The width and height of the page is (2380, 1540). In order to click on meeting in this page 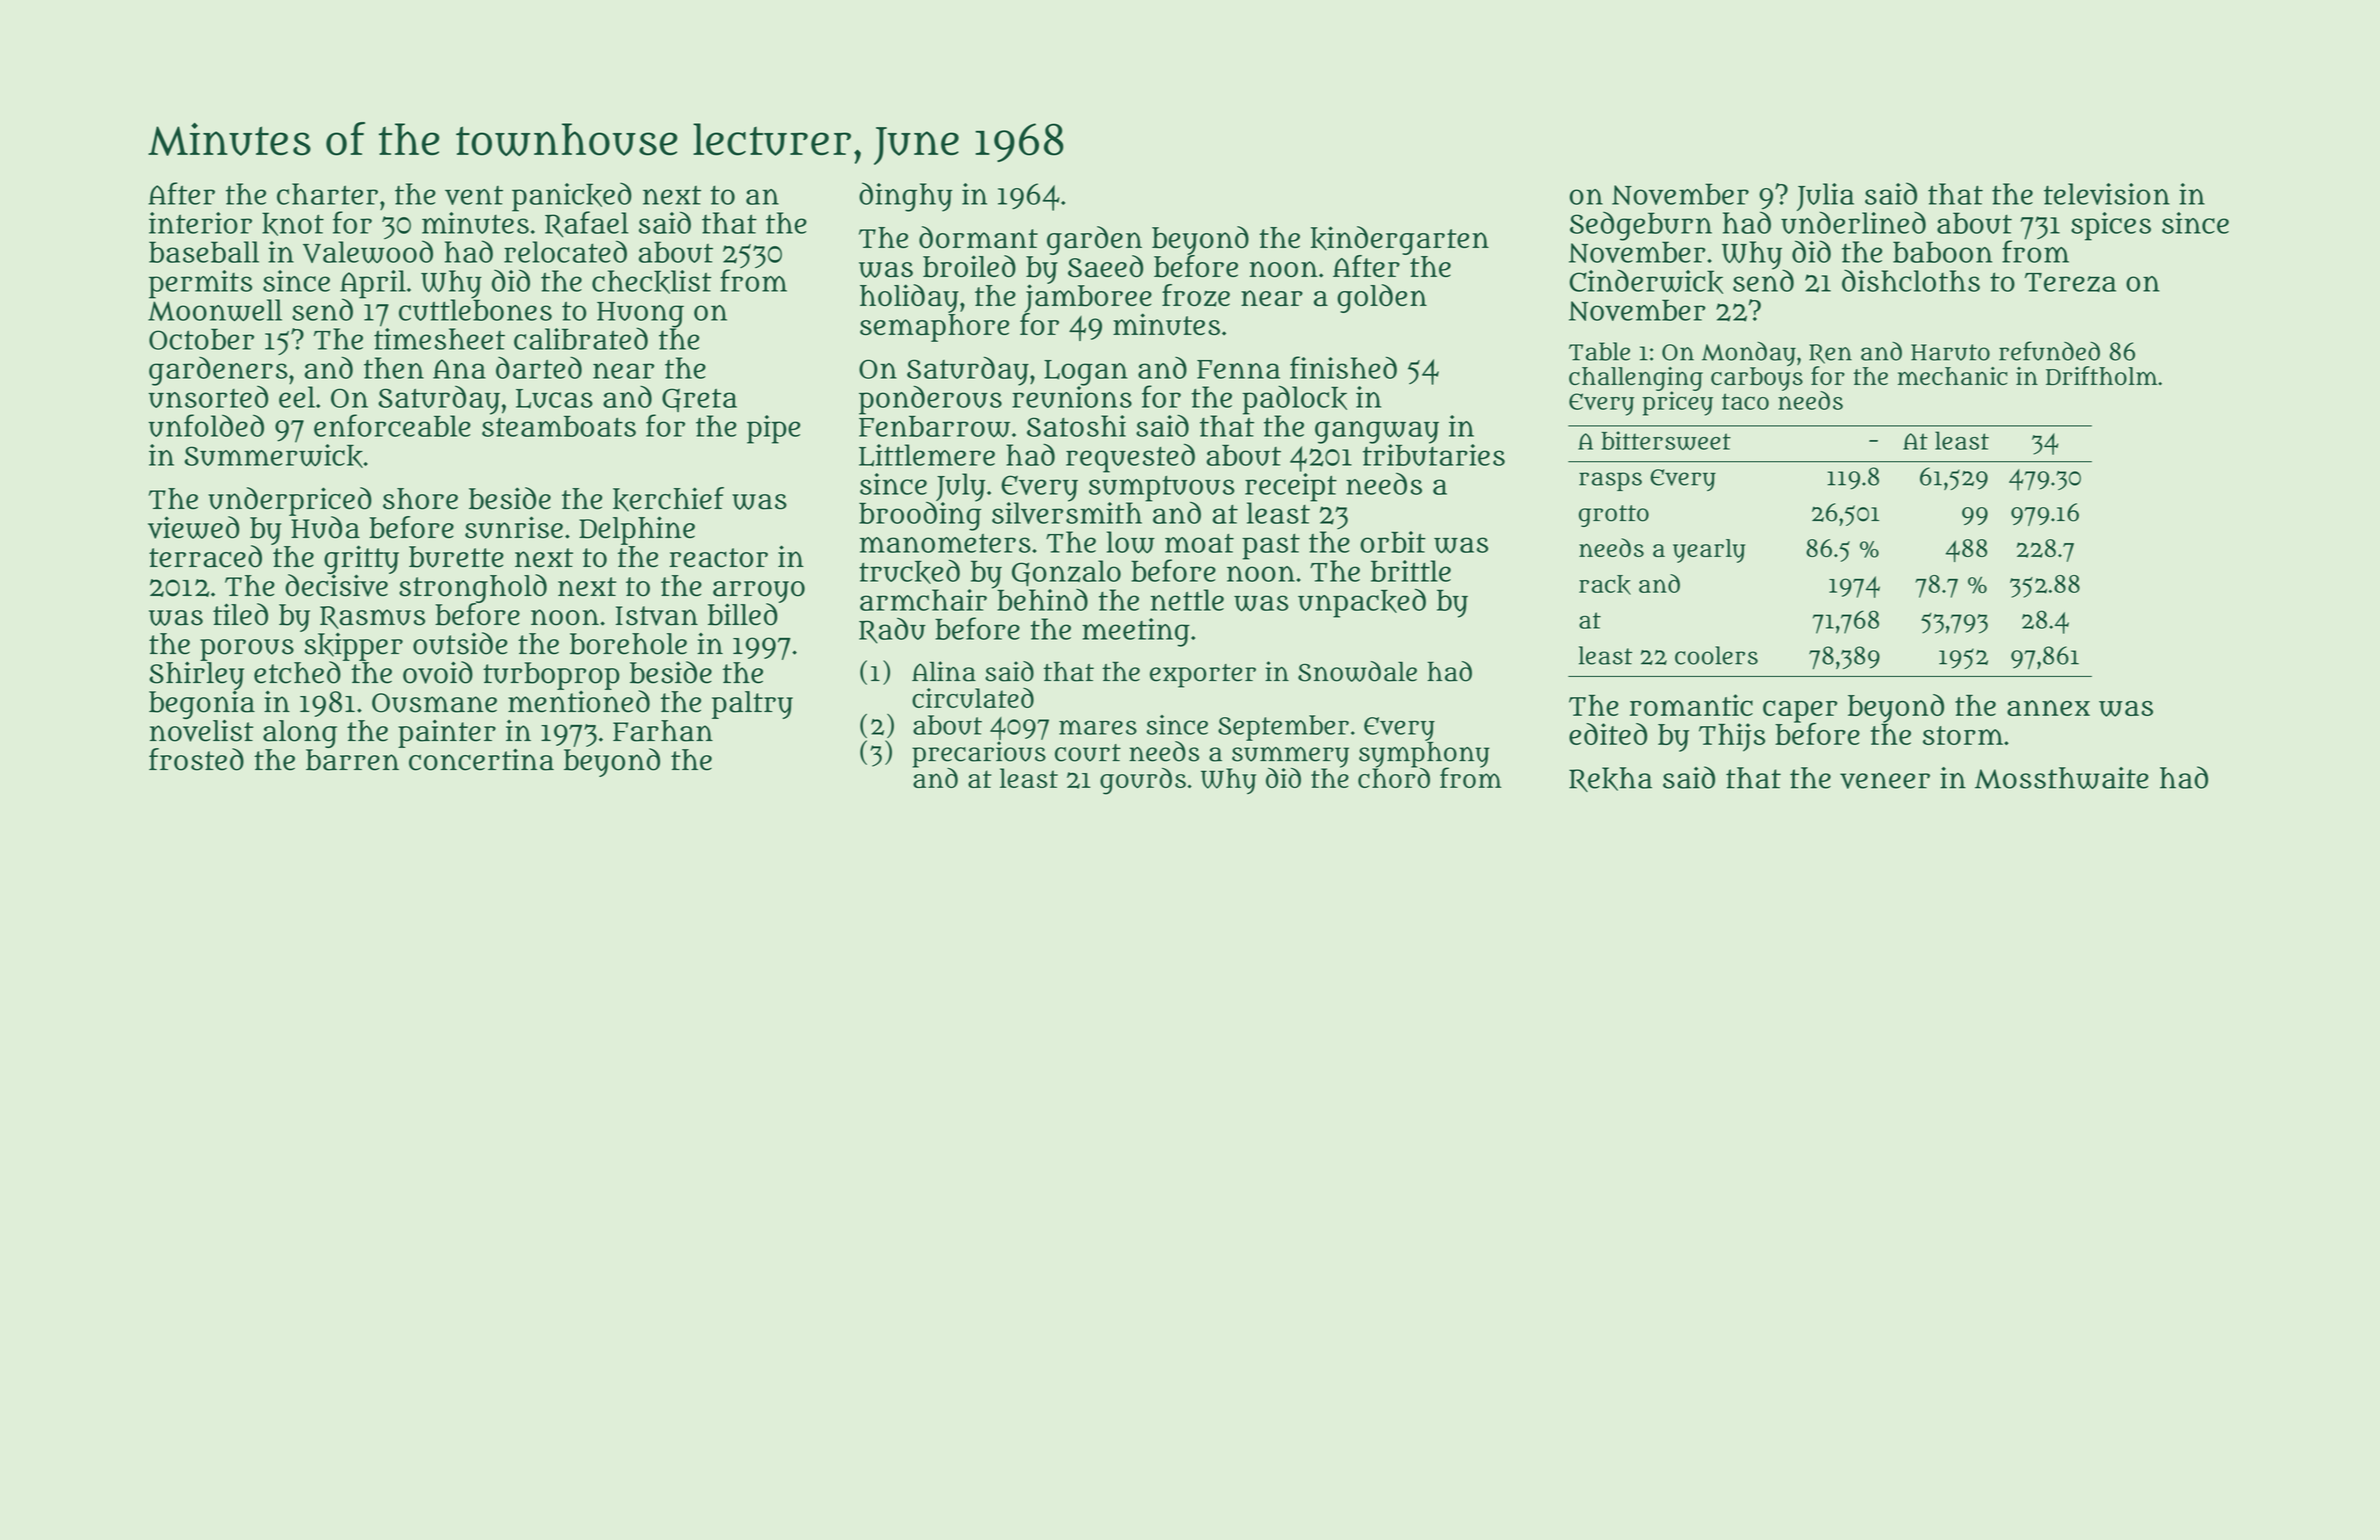, I will do `click(1136, 632)`.
